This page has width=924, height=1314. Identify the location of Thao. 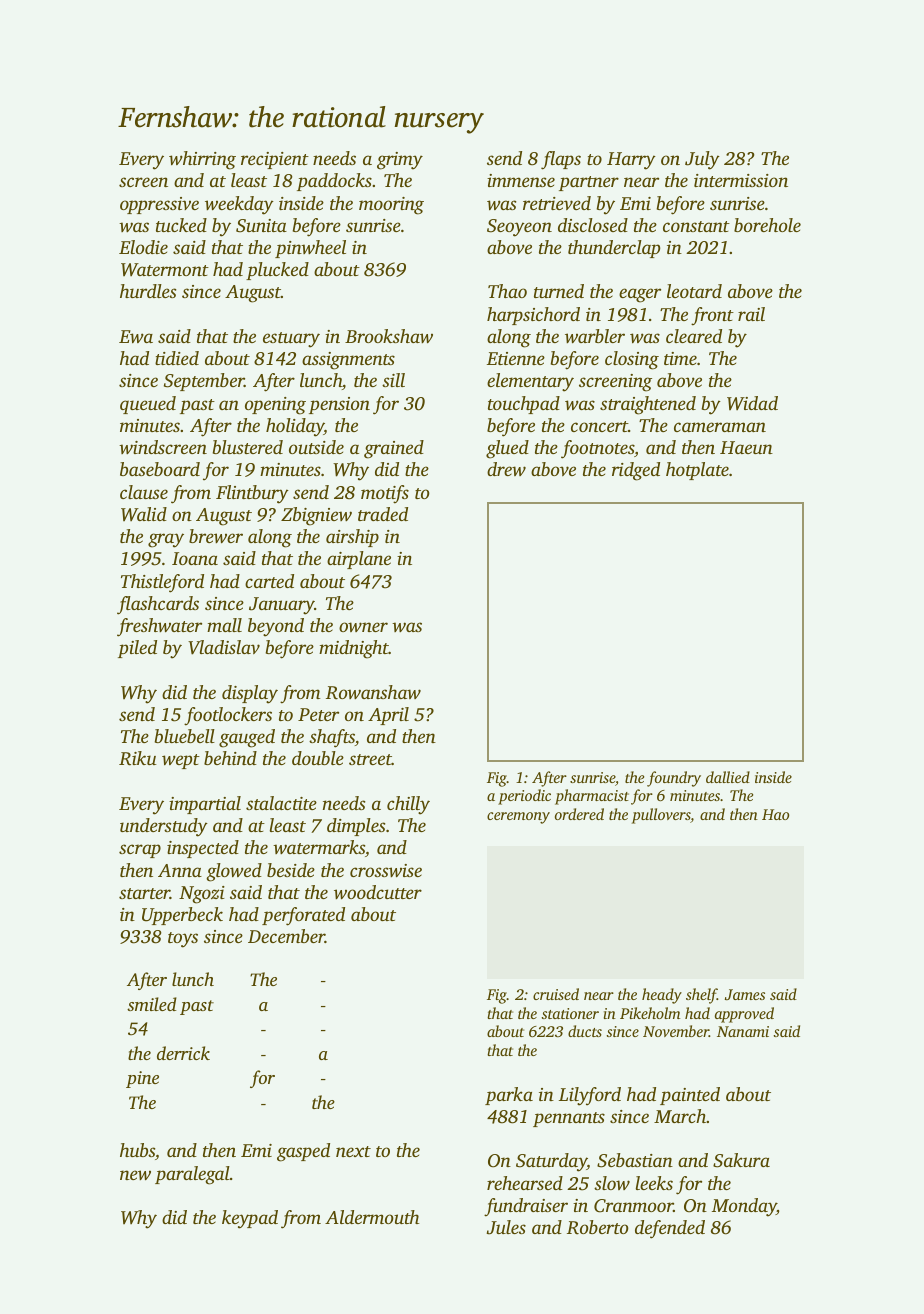
(507, 291).
